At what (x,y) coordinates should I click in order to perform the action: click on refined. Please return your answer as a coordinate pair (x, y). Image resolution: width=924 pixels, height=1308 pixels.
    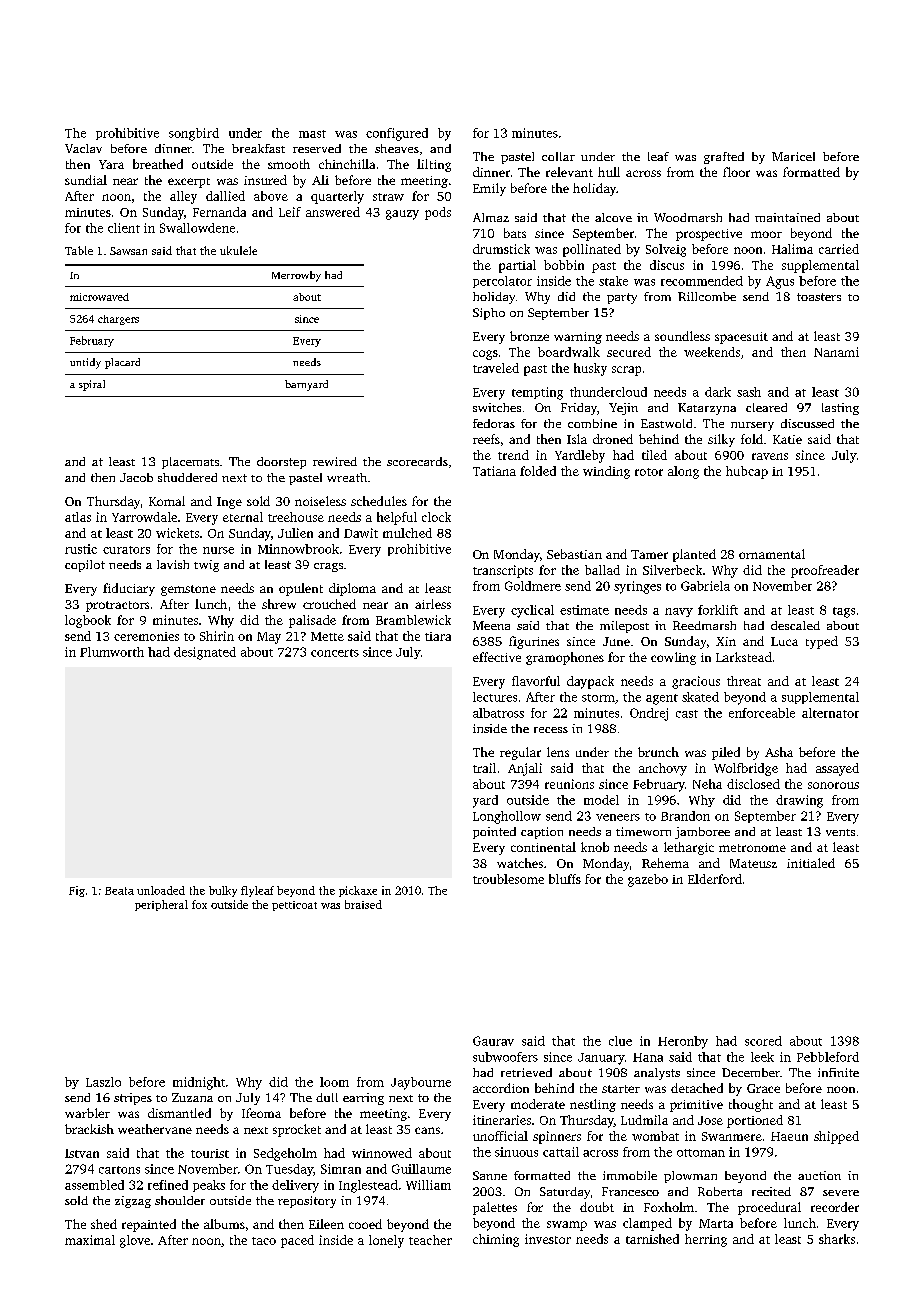
    Looking at the image, I should click on (168, 1185).
